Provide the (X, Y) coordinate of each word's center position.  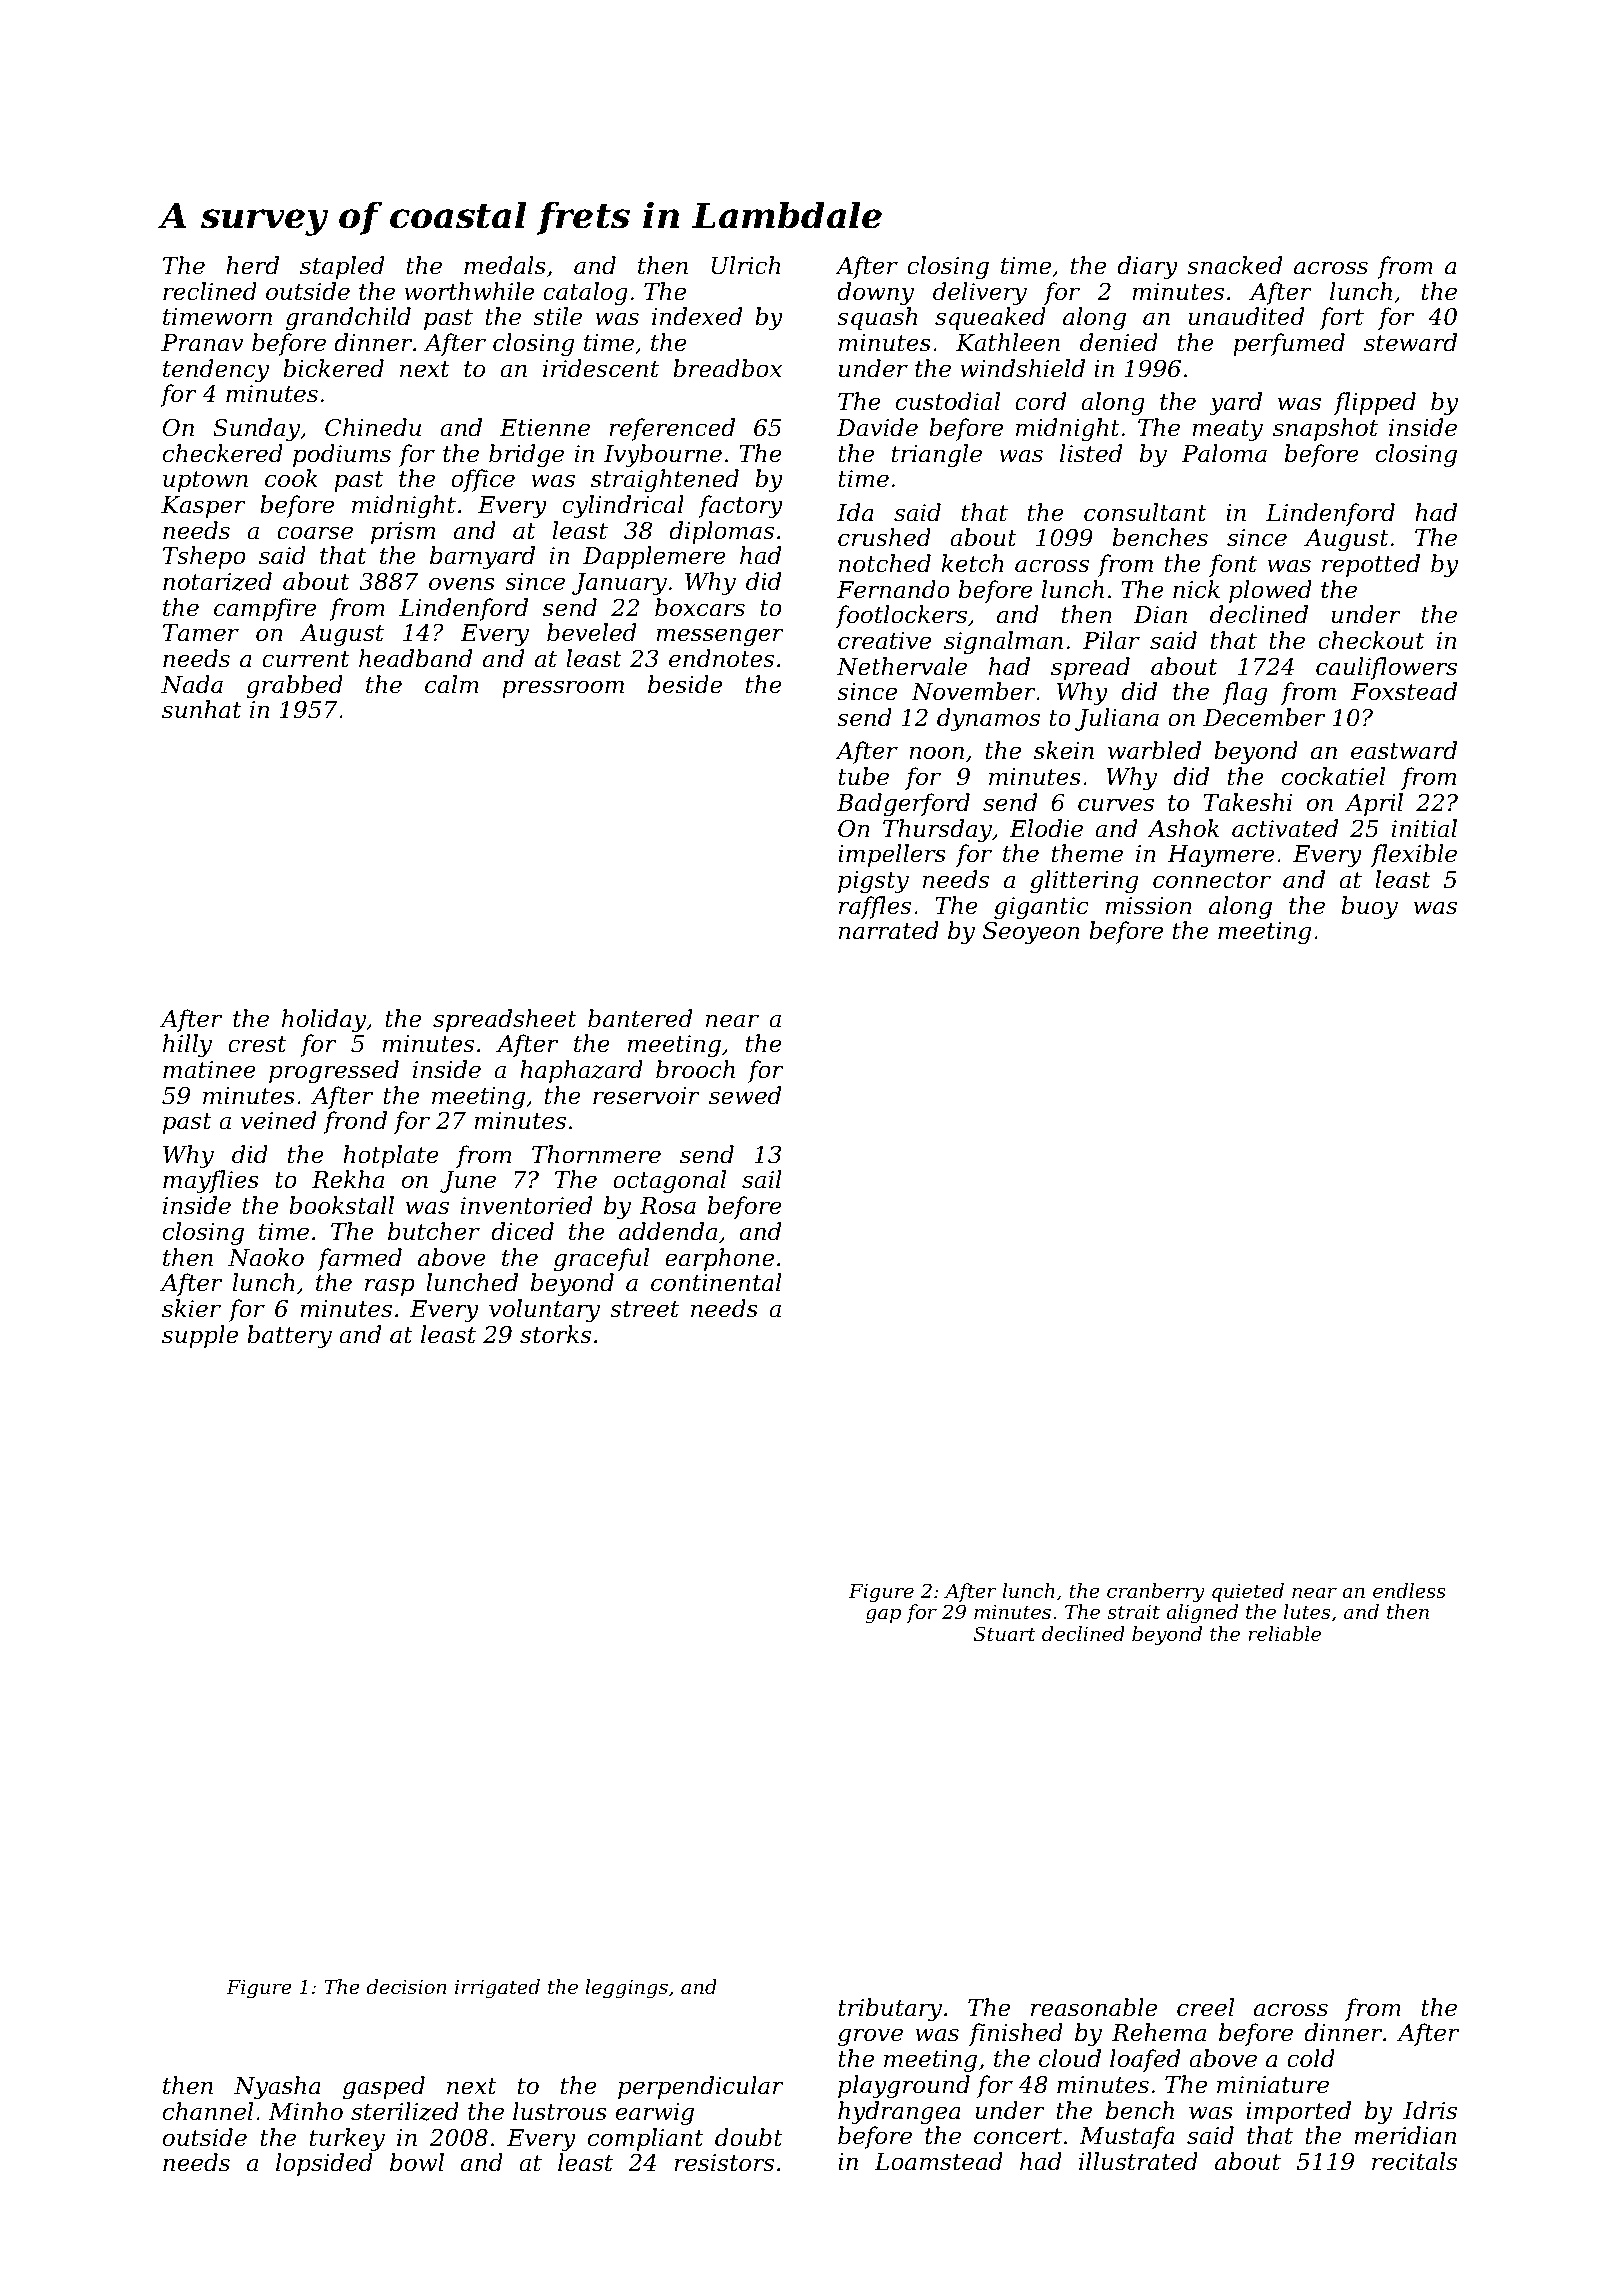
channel (208, 2111)
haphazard (581, 1071)
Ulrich (746, 265)
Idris (1430, 2110)
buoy (1370, 907)
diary (1147, 267)
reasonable (1094, 2007)
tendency (216, 370)
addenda (668, 1231)
